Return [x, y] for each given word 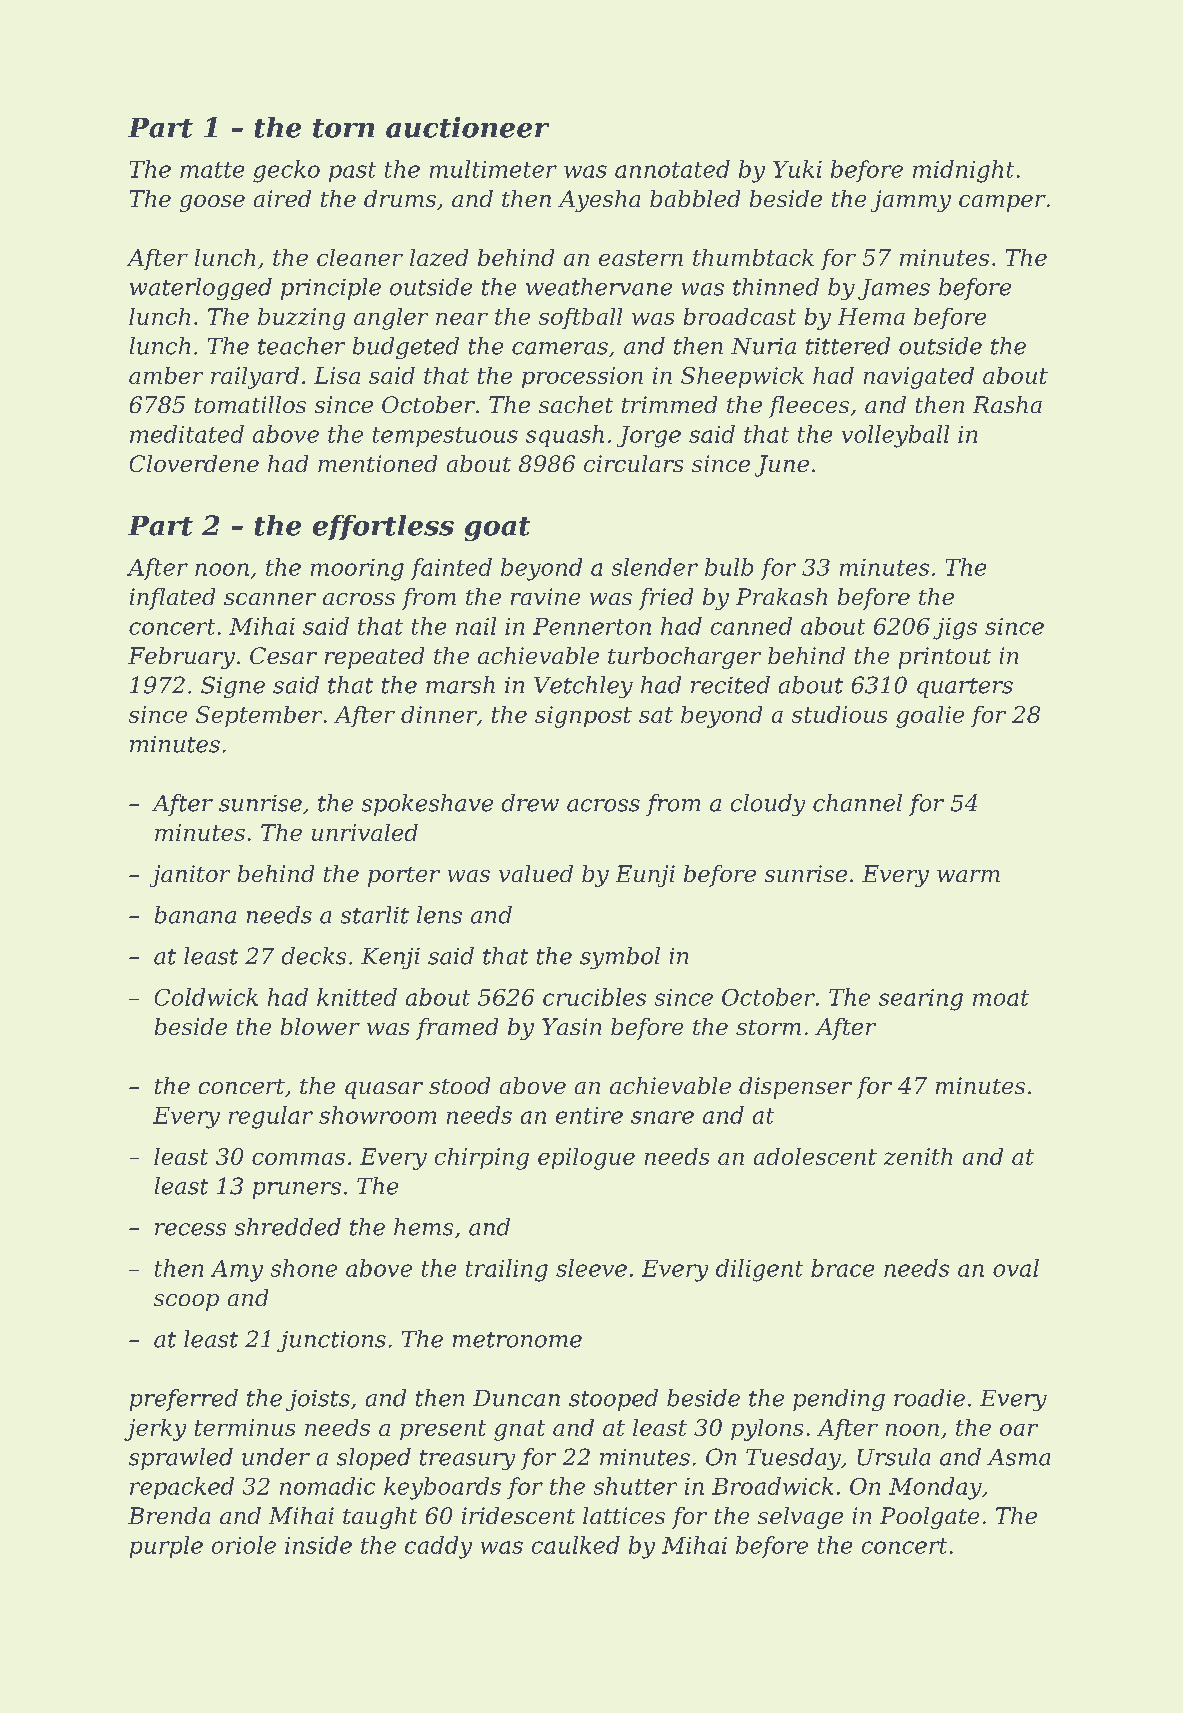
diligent [759, 1270]
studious [839, 714]
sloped [374, 1459]
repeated [374, 658]
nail [476, 626]
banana [195, 915]
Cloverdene [194, 463]
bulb [729, 567]
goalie [930, 717]
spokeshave [427, 805]
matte [212, 170]
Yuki [797, 169]
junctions [331, 1341]
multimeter [493, 169]
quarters [965, 688]
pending [839, 1400]
